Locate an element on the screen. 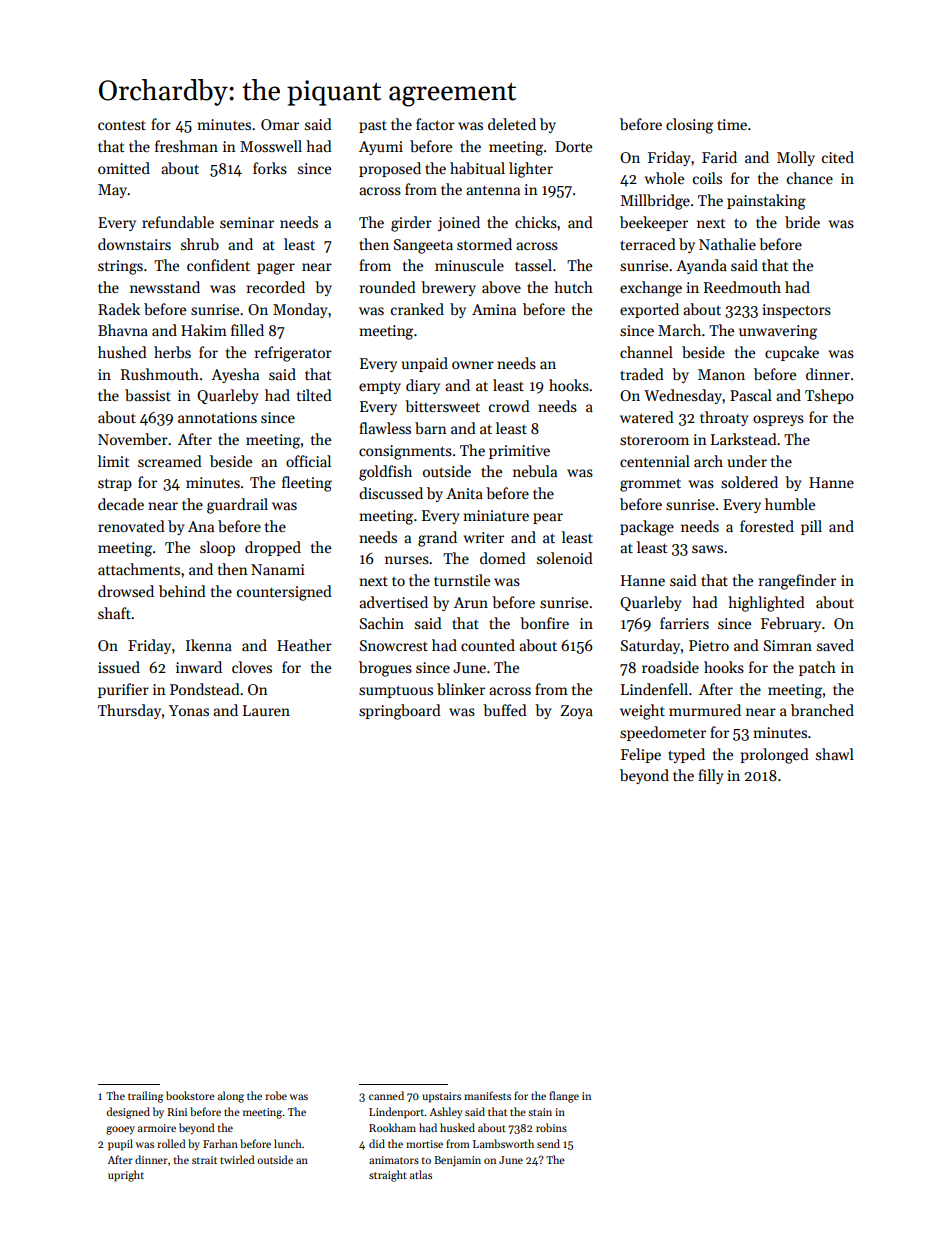 The image size is (952, 1233). screamed is located at coordinates (170, 461).
